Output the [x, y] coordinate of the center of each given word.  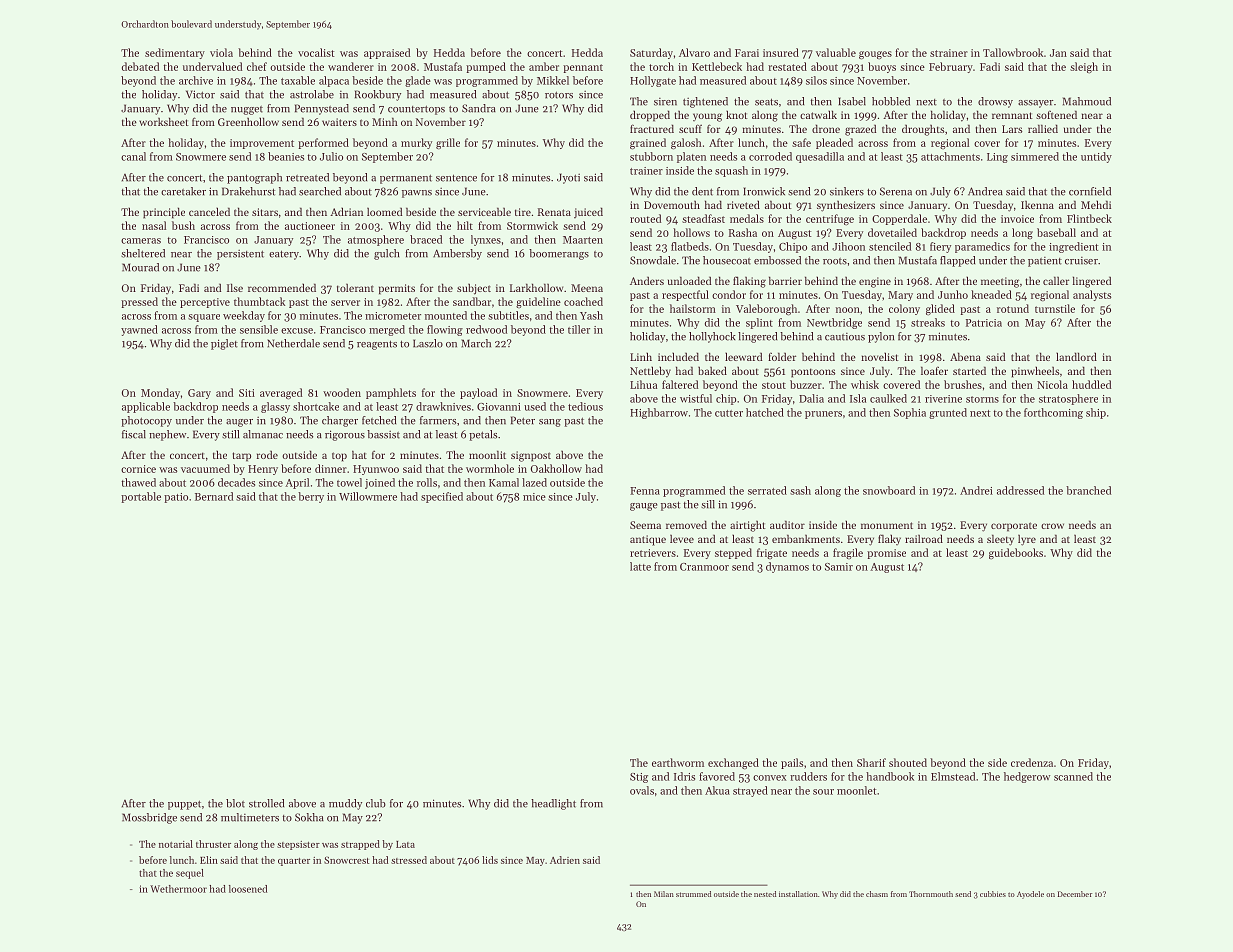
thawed [138, 482]
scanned [1073, 776]
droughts [923, 130]
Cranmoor [704, 567]
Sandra [479, 108]
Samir [839, 567]
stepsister [298, 845]
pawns [417, 194]
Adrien [565, 860]
